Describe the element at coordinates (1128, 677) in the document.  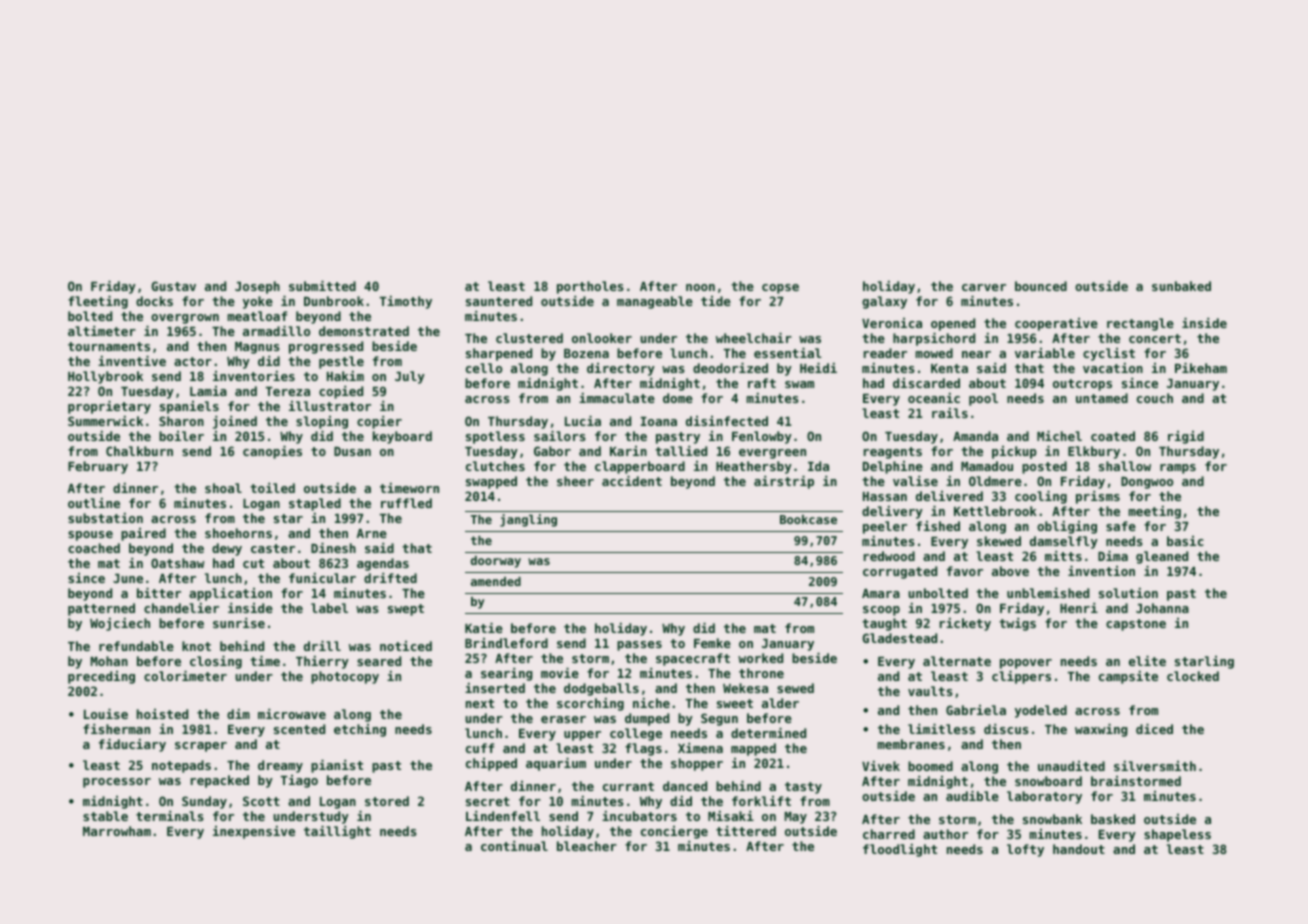
I see `campsite` at that location.
